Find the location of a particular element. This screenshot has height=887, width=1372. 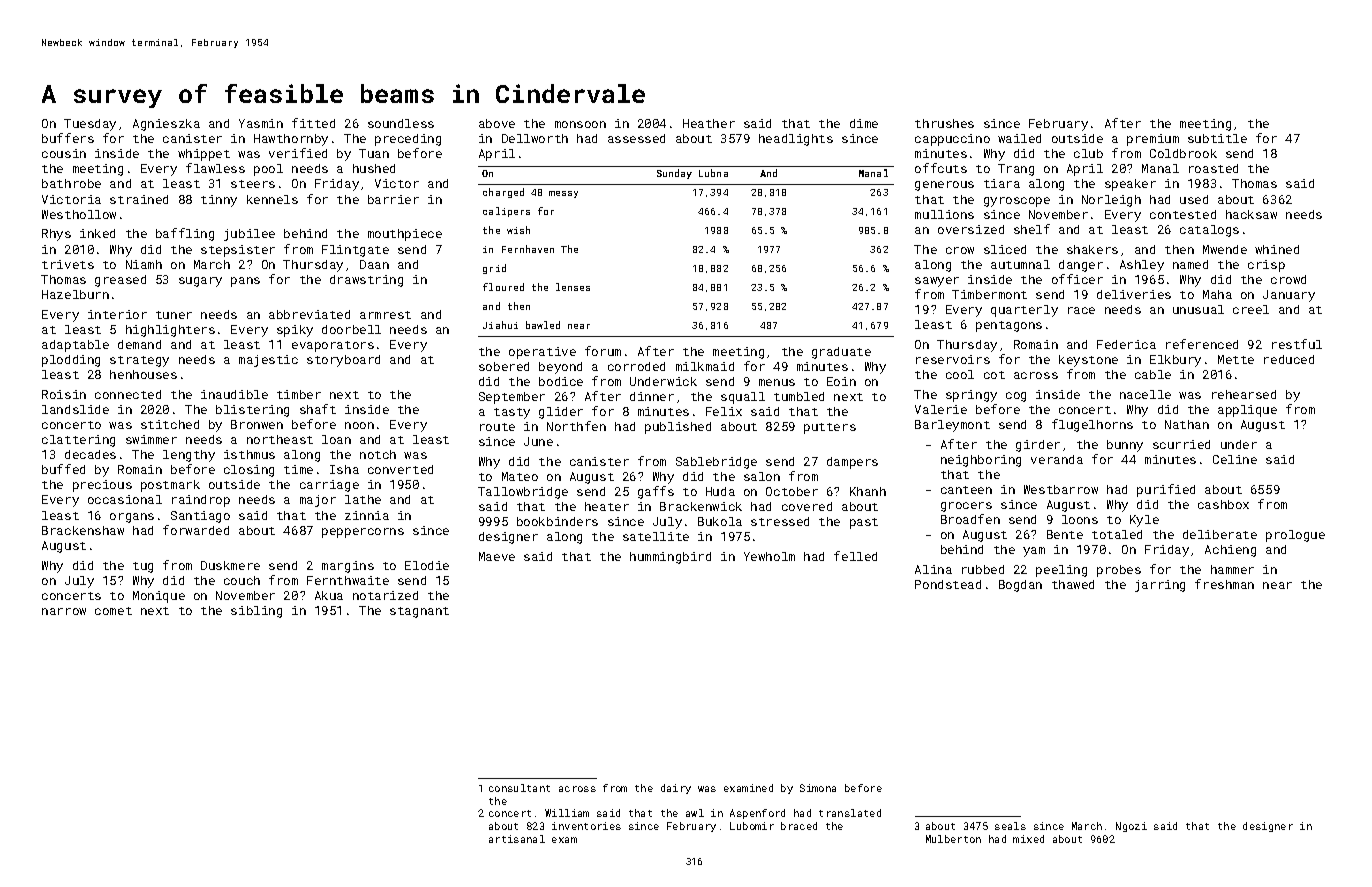

nacelle is located at coordinates (1145, 394).
